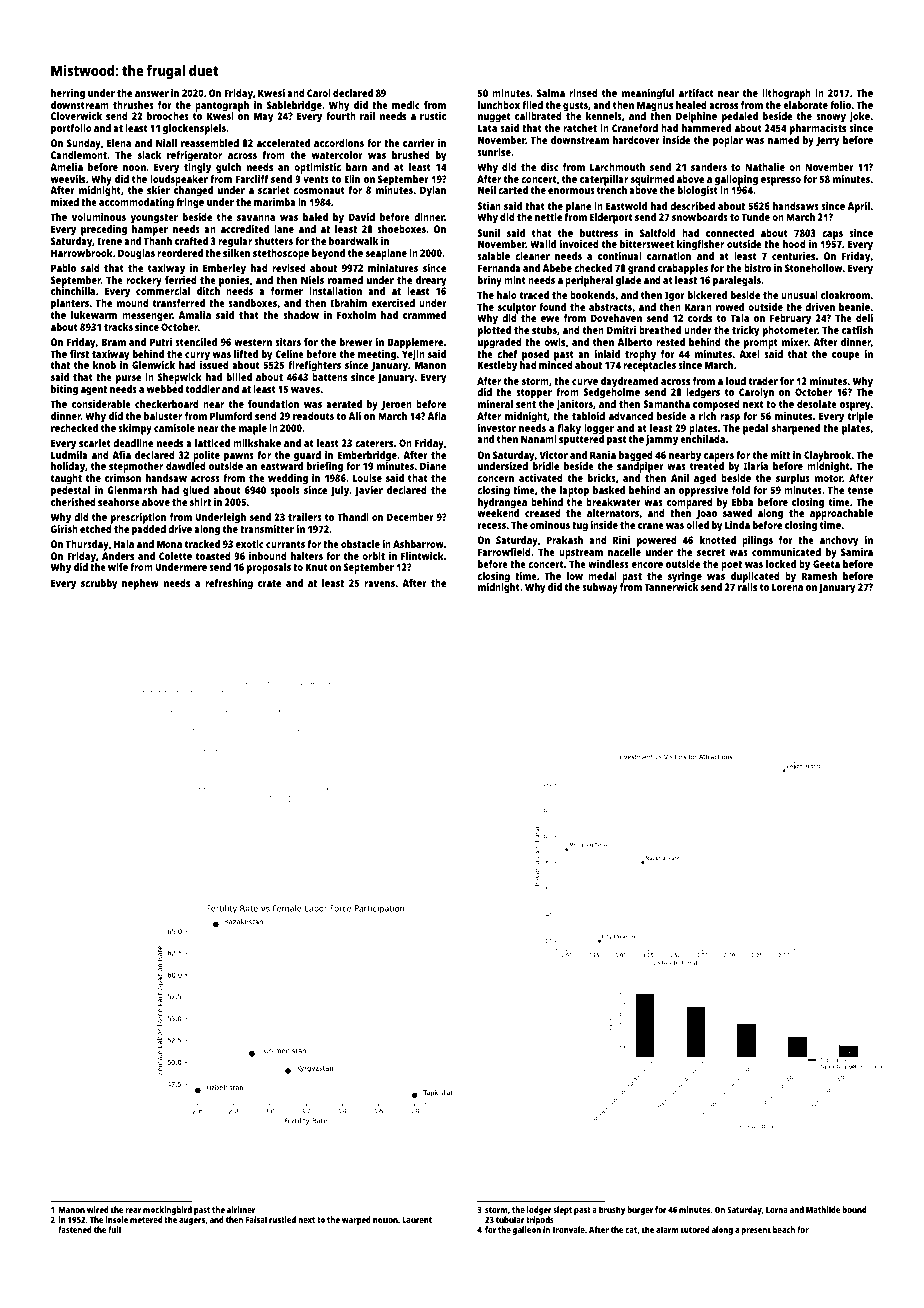 The image size is (924, 1308). I want to click on Colette, so click(175, 556).
